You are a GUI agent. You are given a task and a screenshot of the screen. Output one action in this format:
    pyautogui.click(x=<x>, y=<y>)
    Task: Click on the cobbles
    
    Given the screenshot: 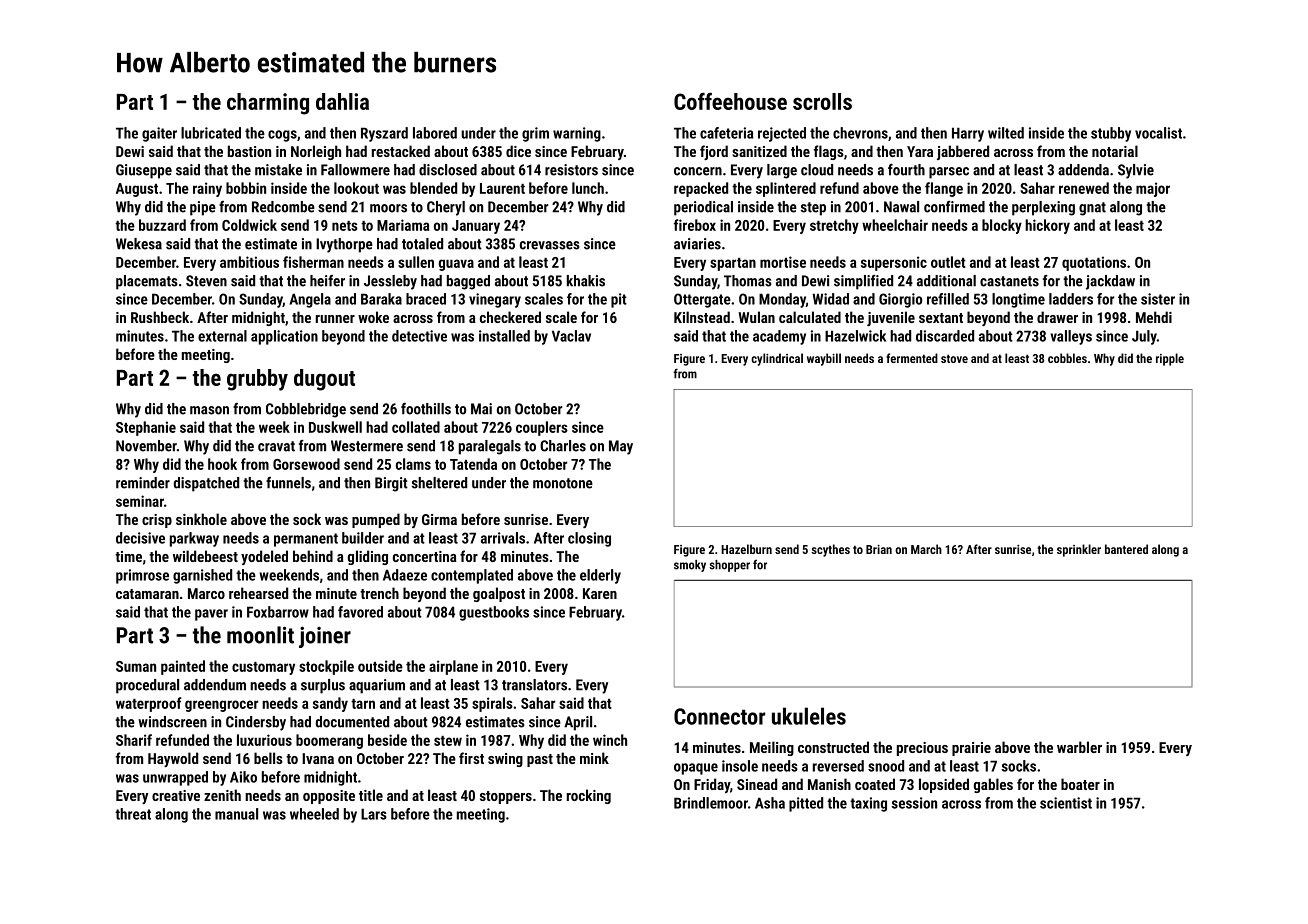 What is the action you would take?
    pyautogui.click(x=1067, y=358)
